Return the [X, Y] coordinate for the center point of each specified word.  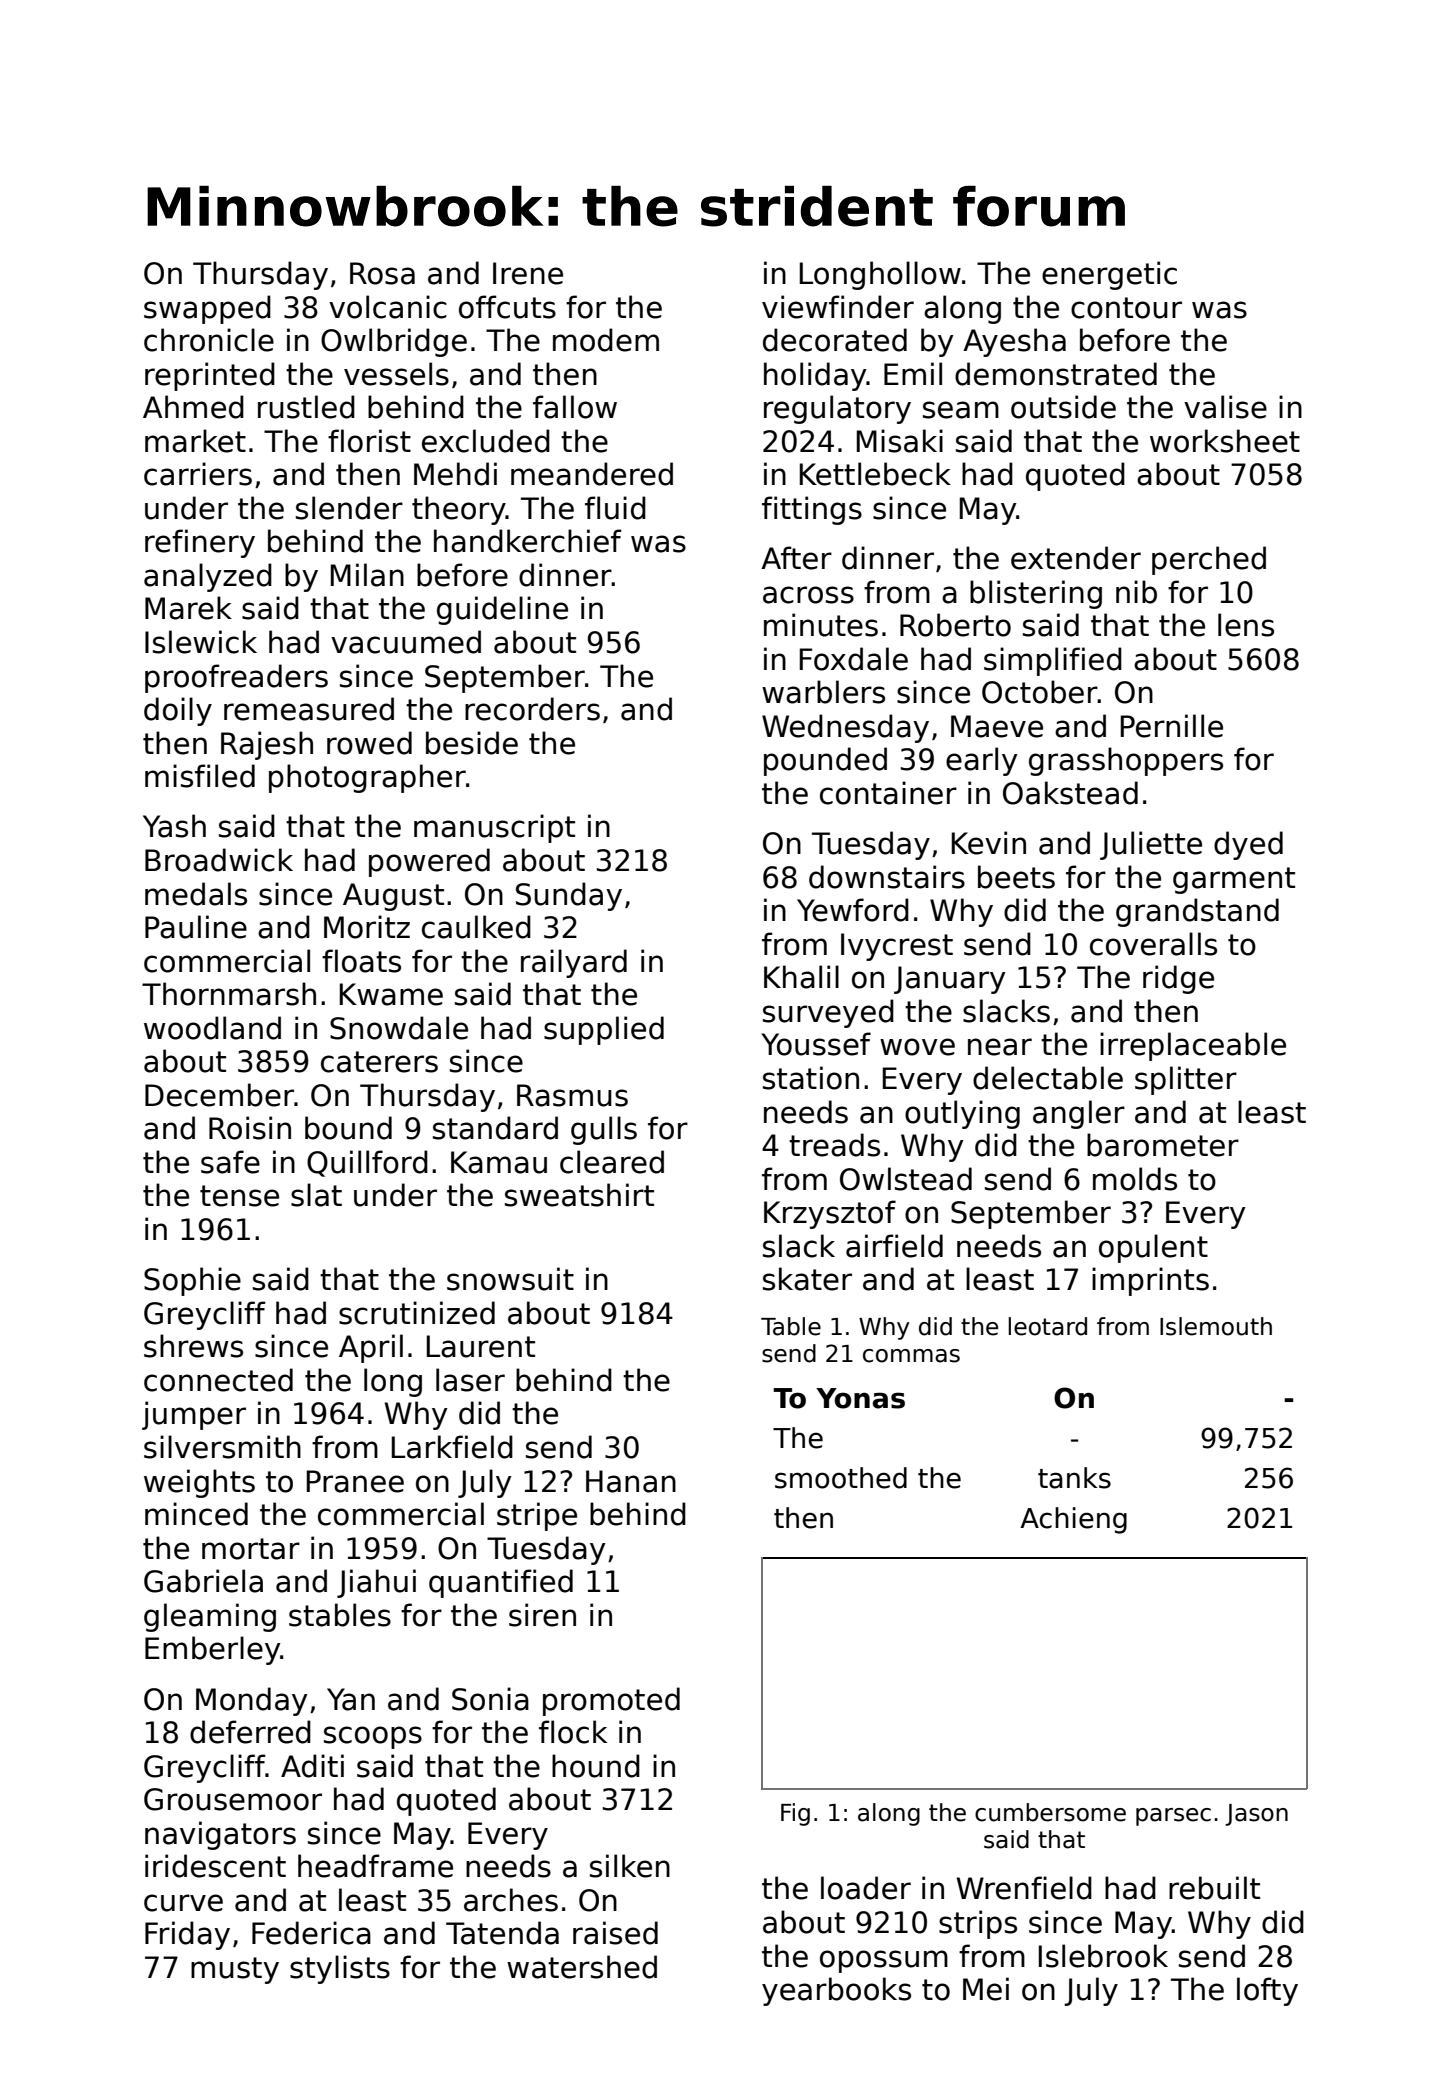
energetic [1109, 275]
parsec [1173, 1817]
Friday [187, 1935]
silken [630, 1866]
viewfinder [838, 307]
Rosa [382, 273]
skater [807, 1279]
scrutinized [417, 1313]
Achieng [1073, 1520]
